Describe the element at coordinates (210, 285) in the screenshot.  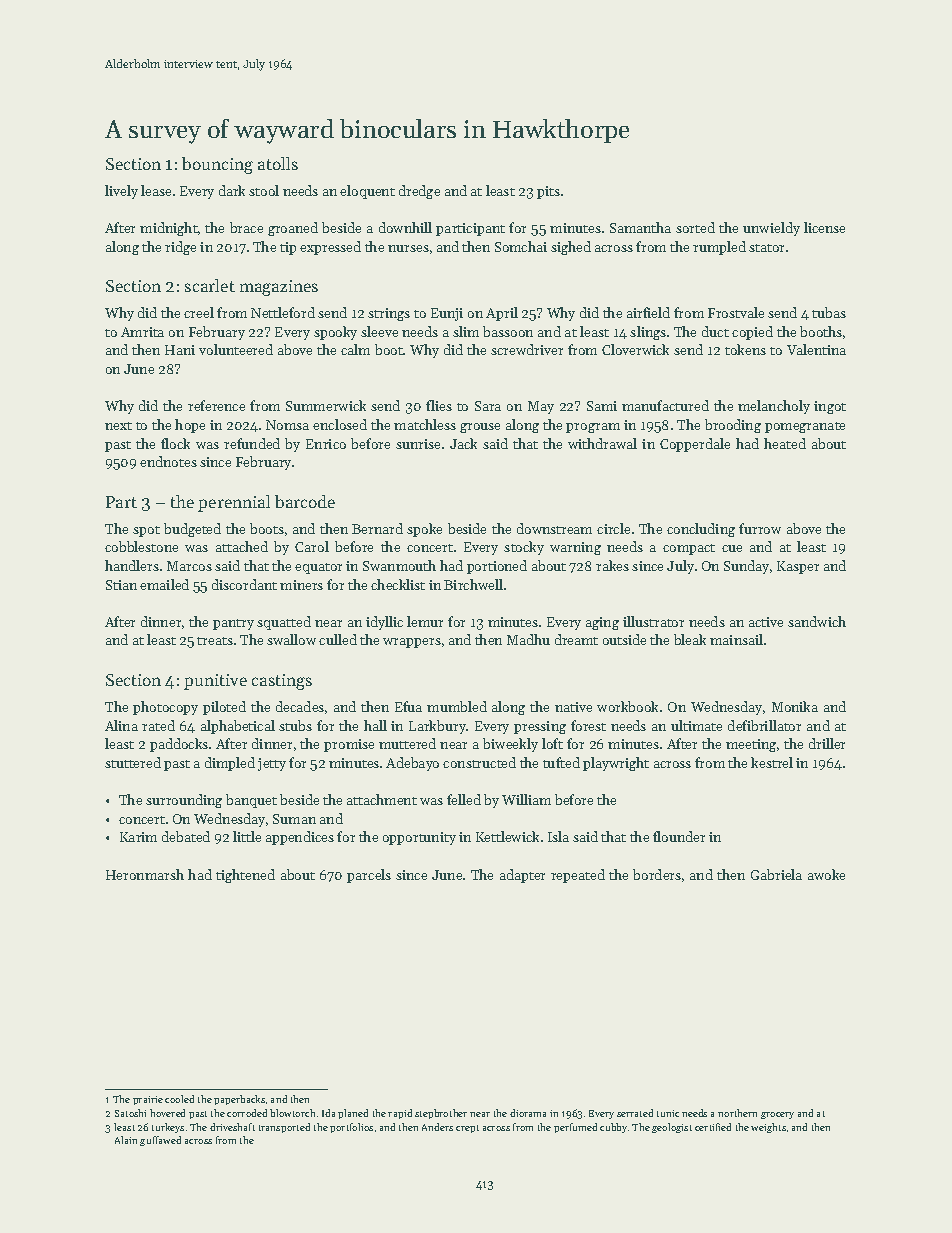
I see `scarlet` at that location.
